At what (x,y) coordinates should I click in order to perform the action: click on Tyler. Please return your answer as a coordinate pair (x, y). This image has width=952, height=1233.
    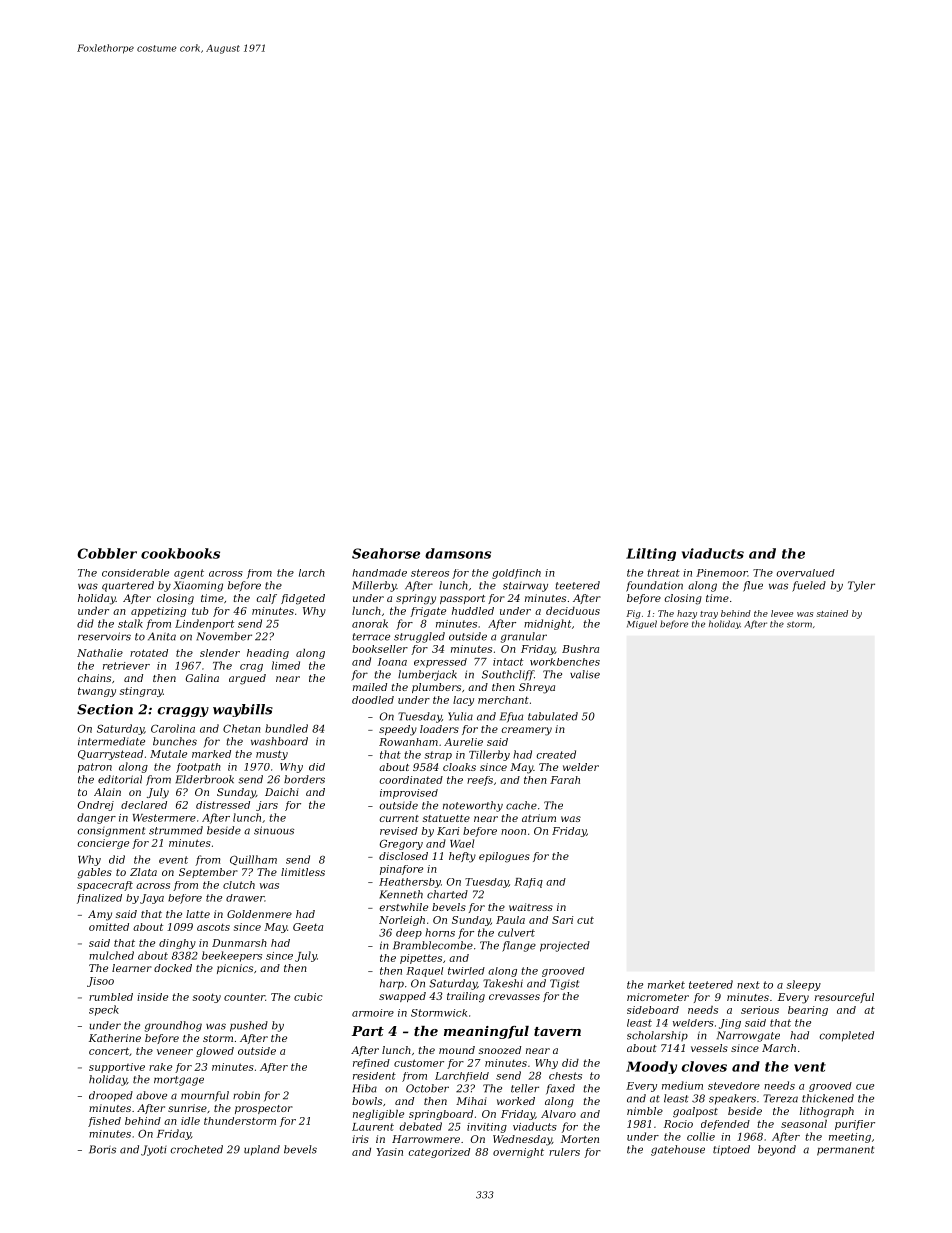
    Looking at the image, I should click on (861, 586).
